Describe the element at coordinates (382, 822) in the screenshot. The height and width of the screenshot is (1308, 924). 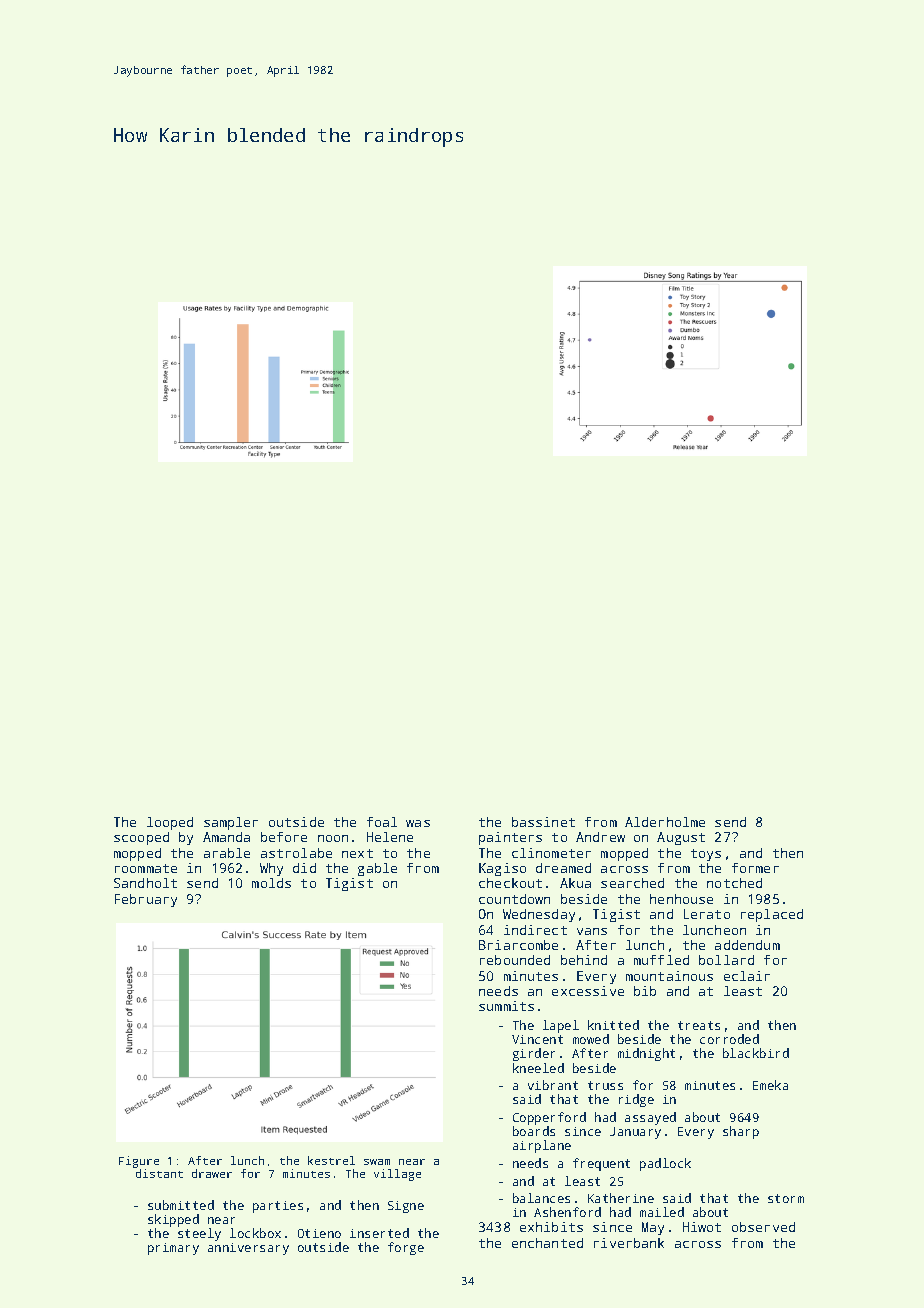
I see `foal` at that location.
